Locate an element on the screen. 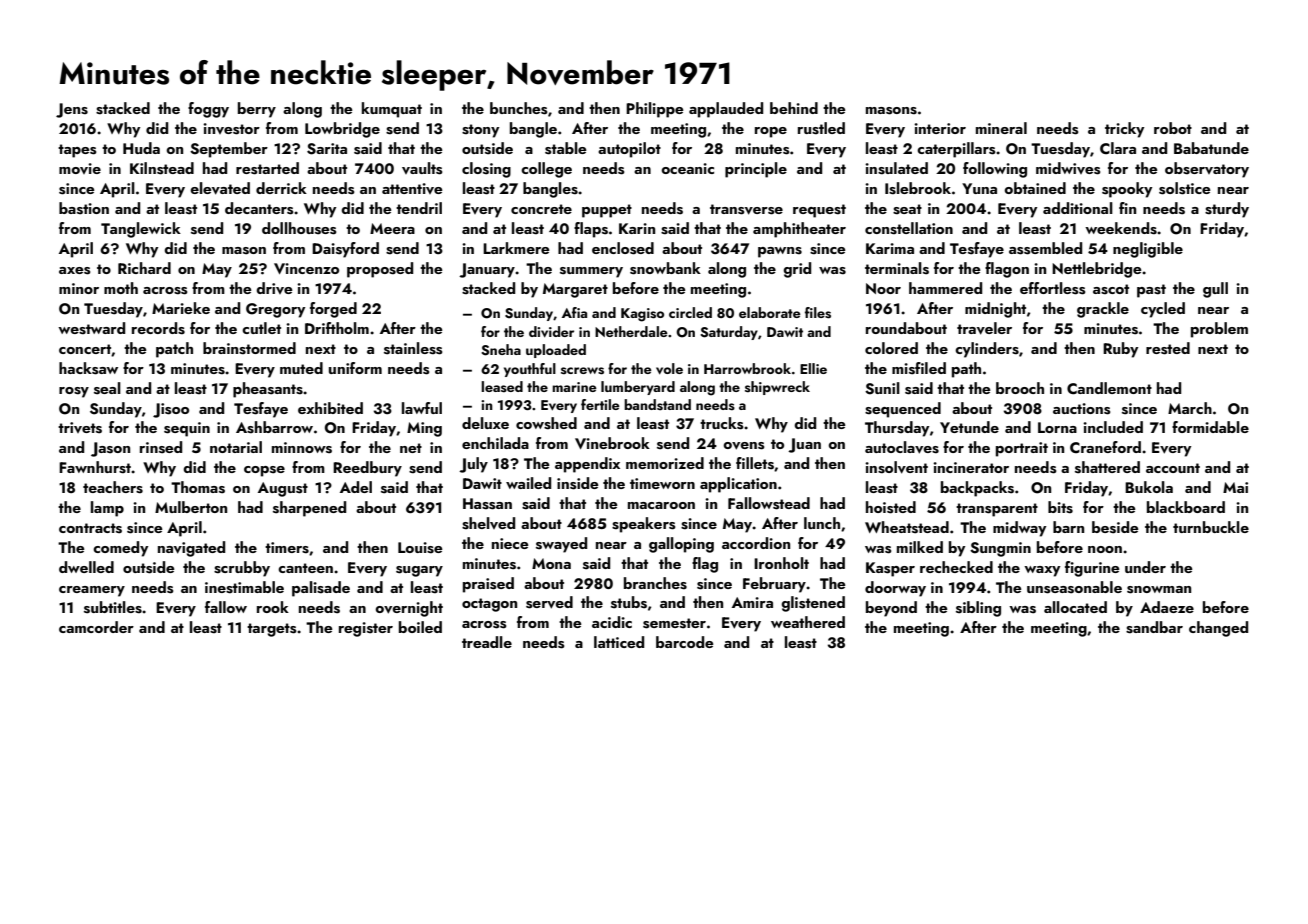 Image resolution: width=1308 pixels, height=924 pixels. application is located at coordinates (738, 485).
